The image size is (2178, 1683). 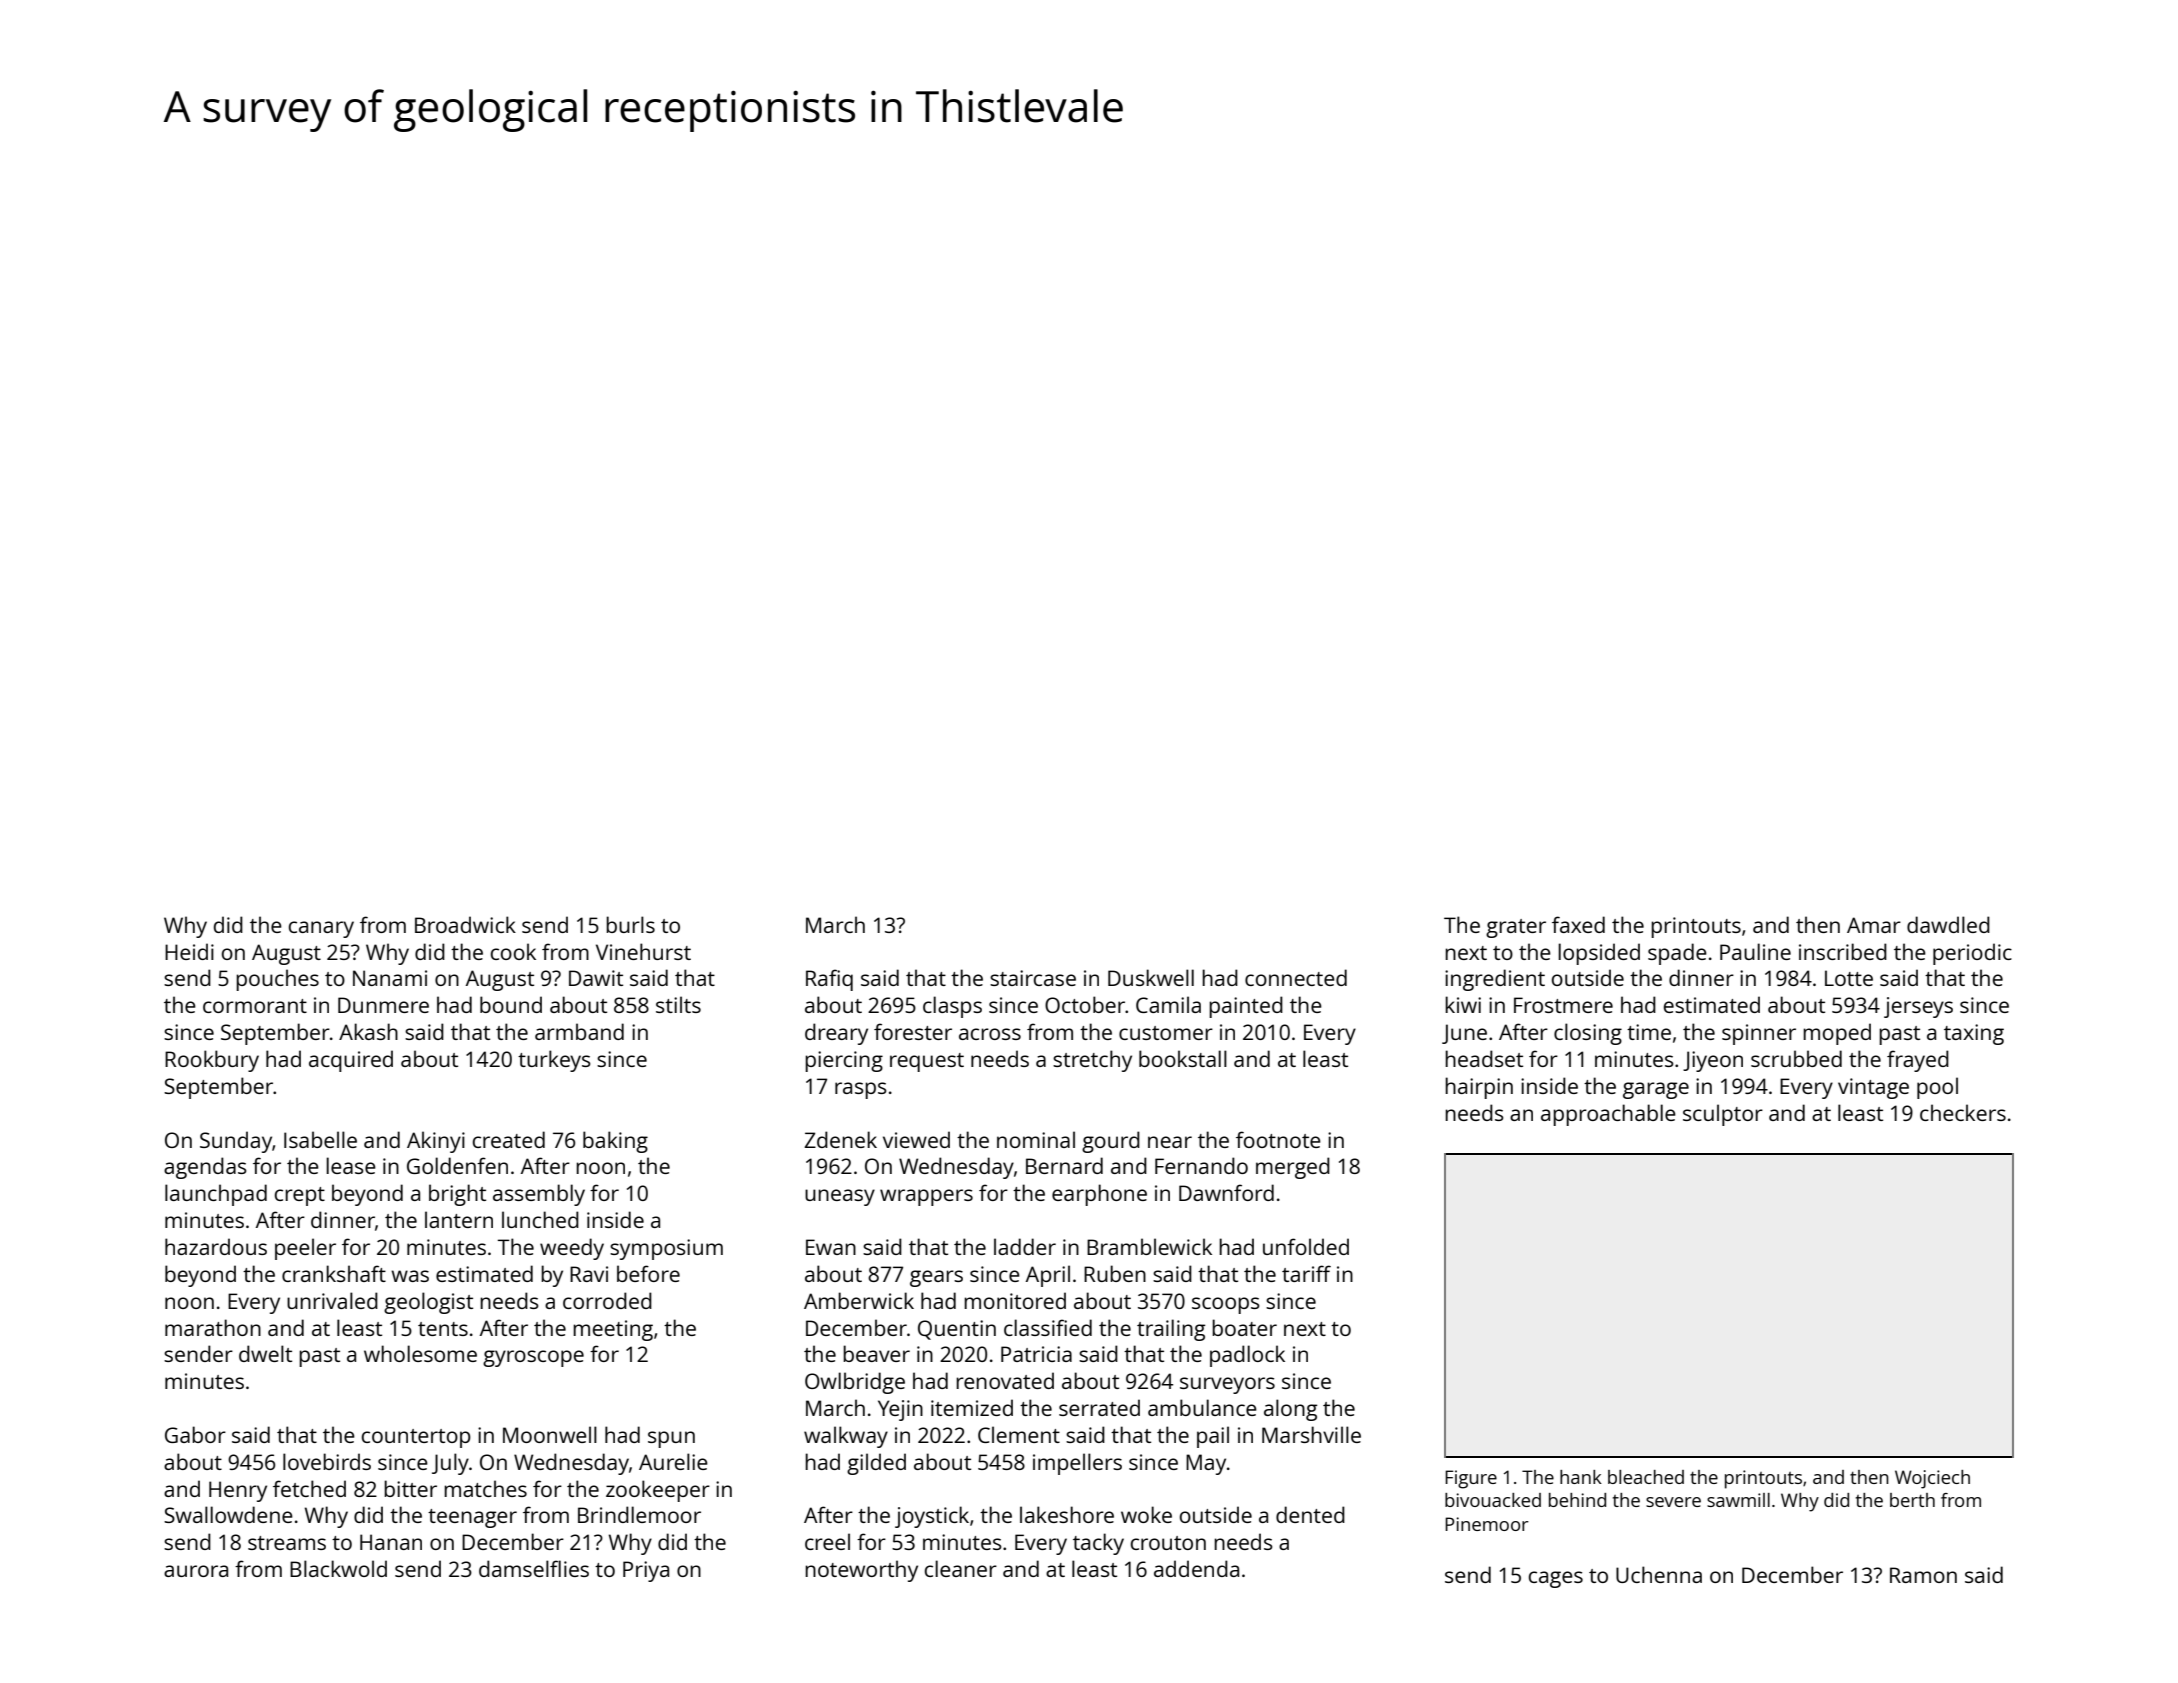 I want to click on aurora, so click(x=196, y=1571).
